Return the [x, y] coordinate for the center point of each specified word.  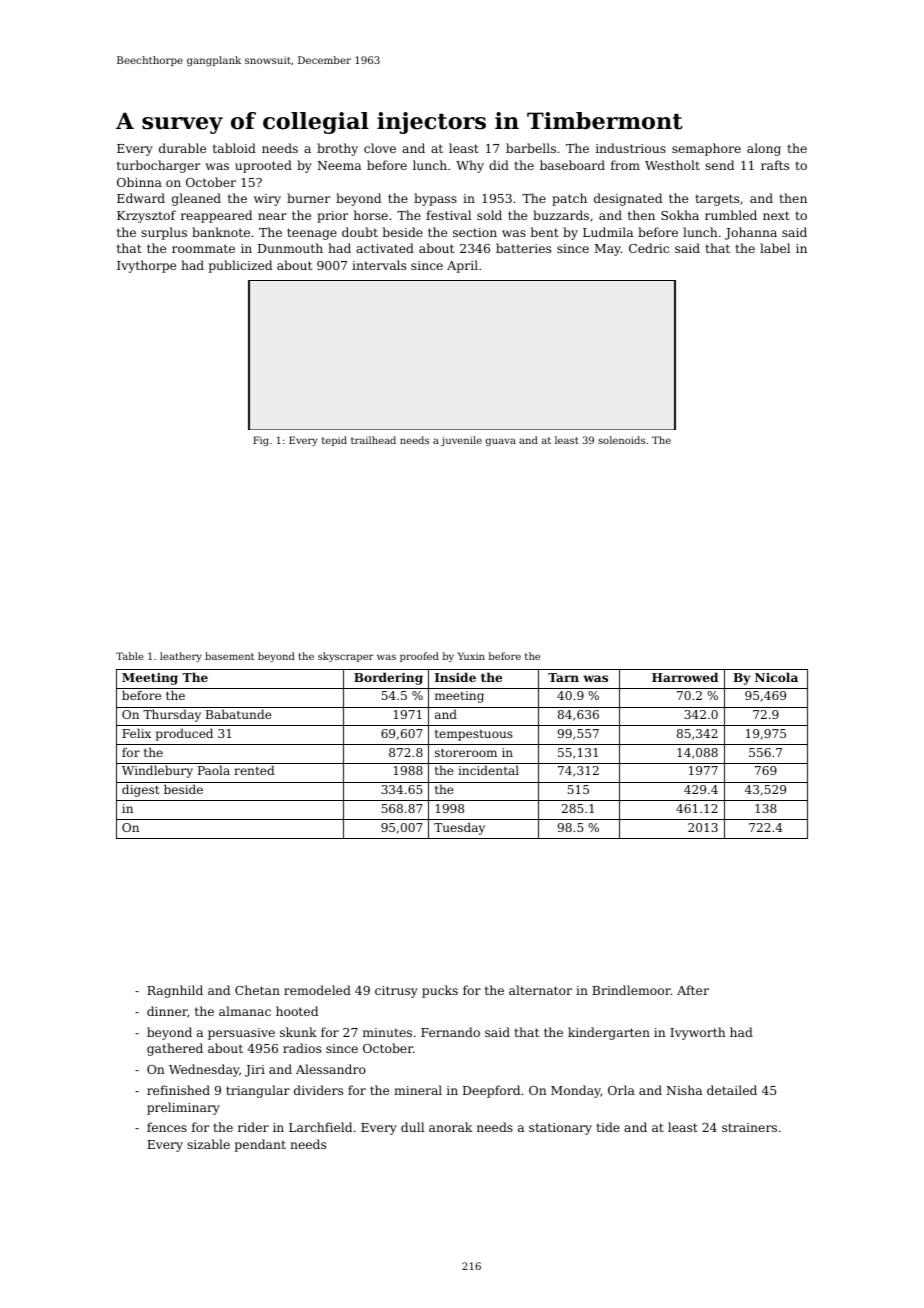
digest [140, 790]
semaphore [706, 149]
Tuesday [459, 828]
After [693, 990]
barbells [531, 148]
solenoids [621, 440]
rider [253, 1127]
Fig [261, 441]
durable [182, 148]
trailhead [373, 440]
